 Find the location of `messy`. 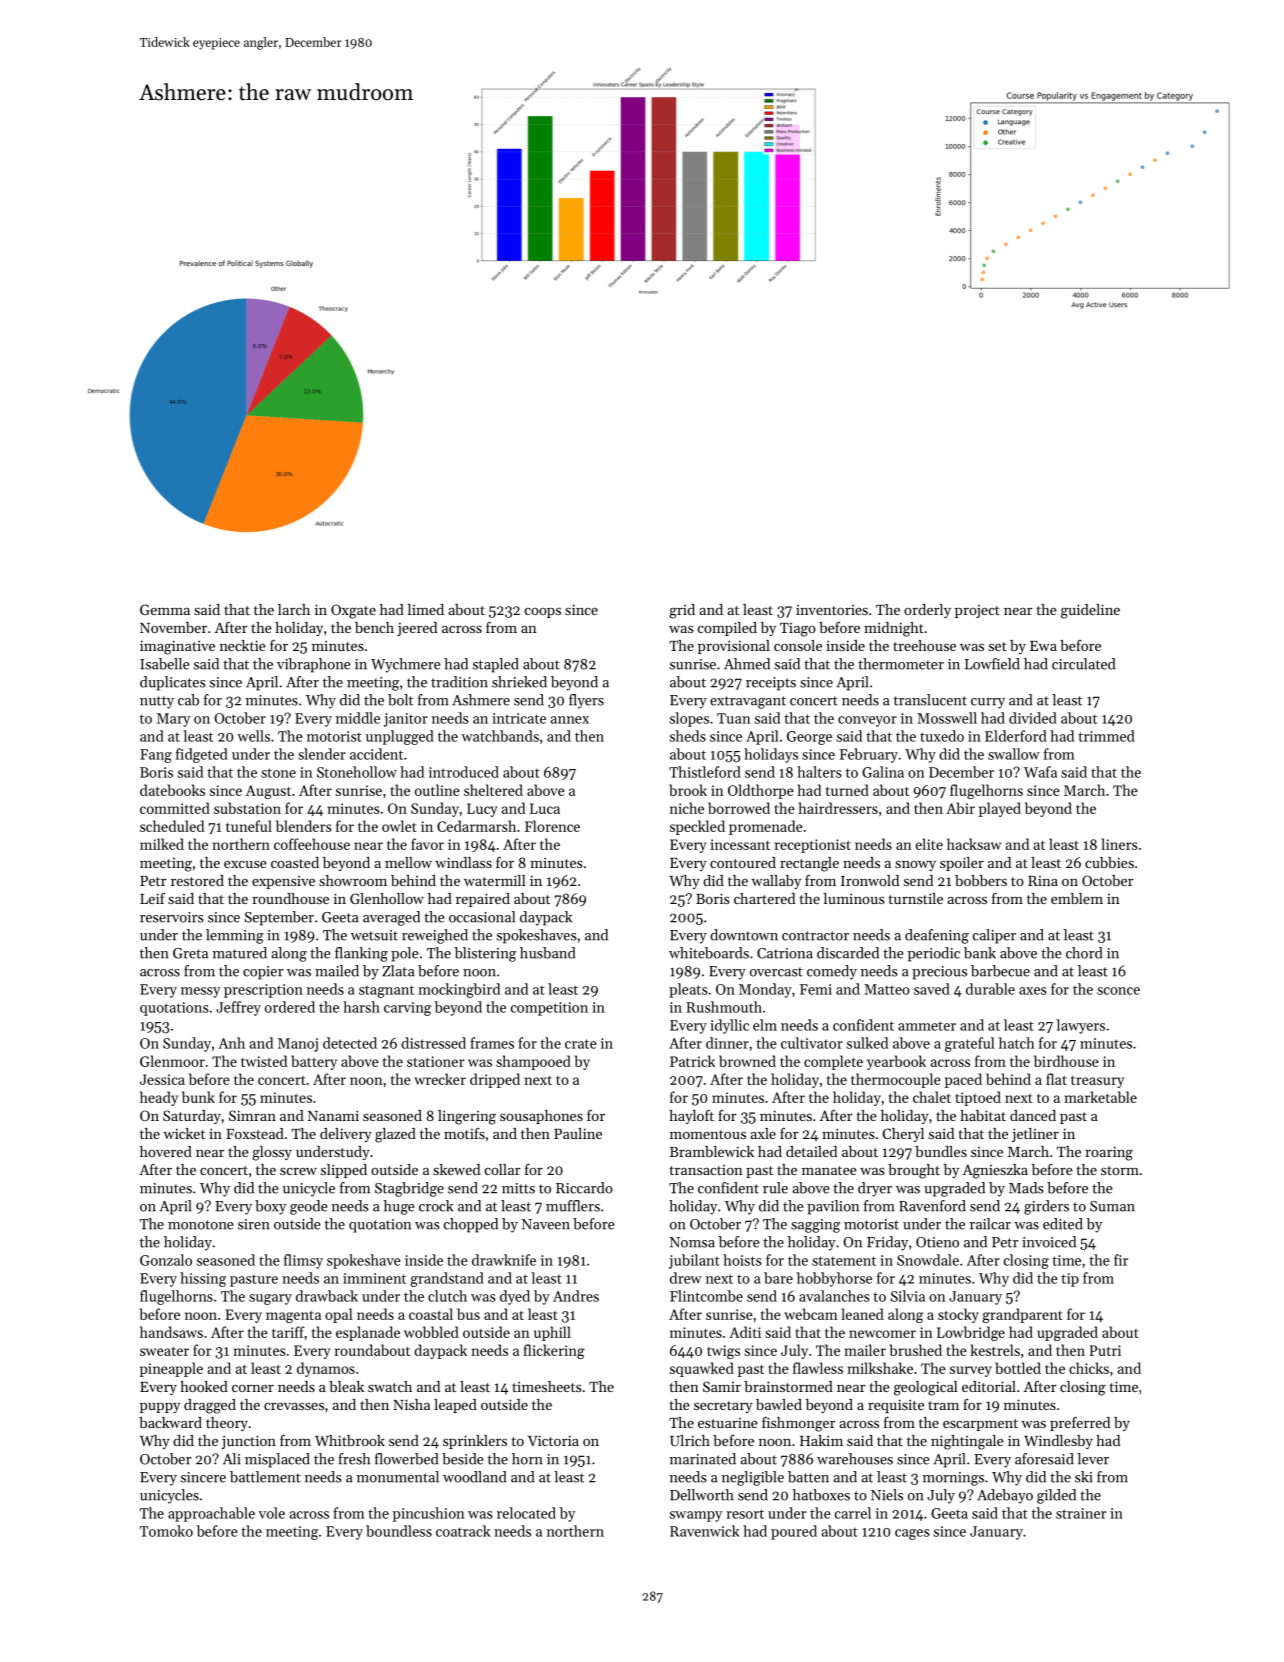

messy is located at coordinates (200, 992).
